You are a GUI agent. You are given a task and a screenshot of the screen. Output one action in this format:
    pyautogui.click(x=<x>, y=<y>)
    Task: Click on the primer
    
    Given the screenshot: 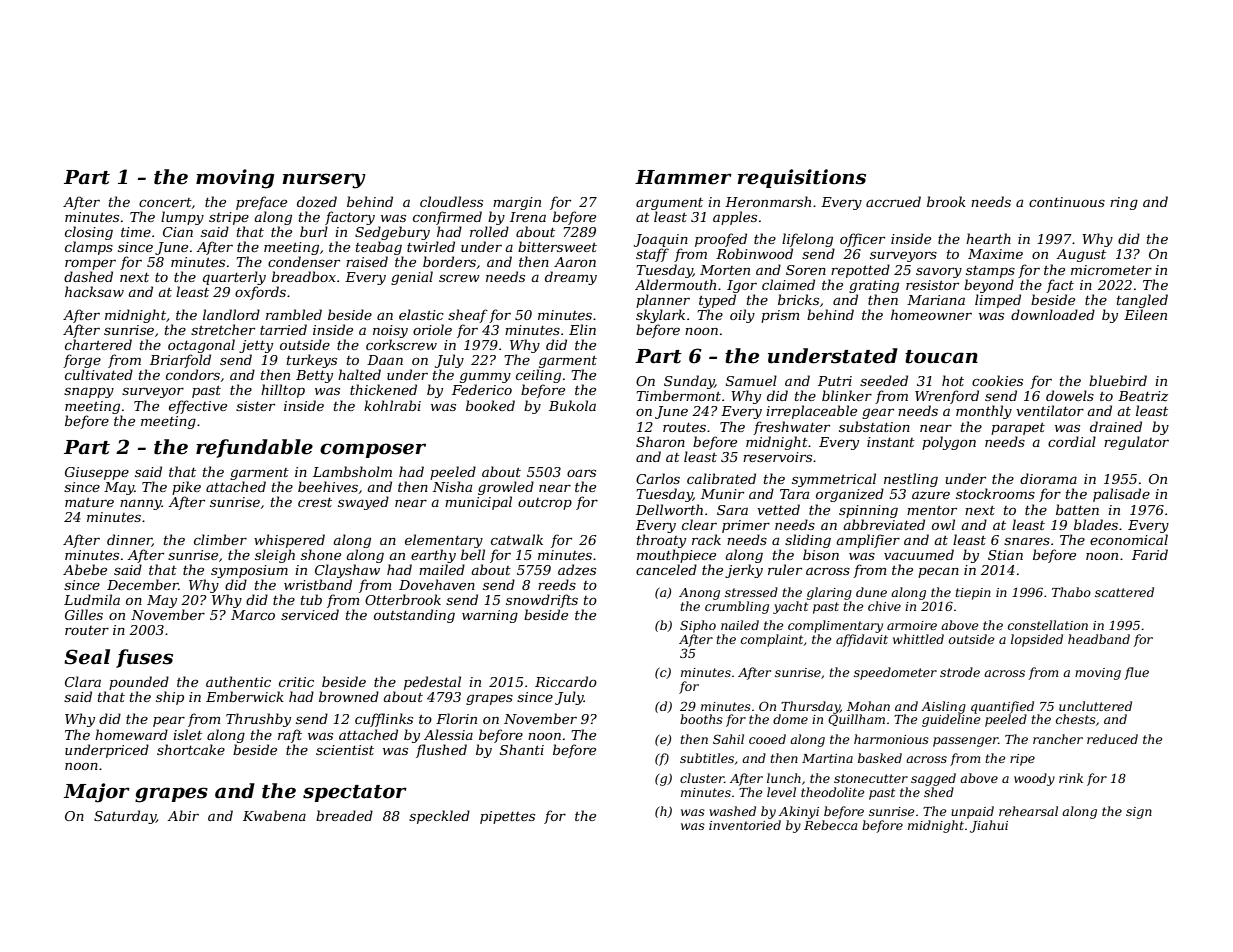 What is the action you would take?
    pyautogui.click(x=746, y=526)
